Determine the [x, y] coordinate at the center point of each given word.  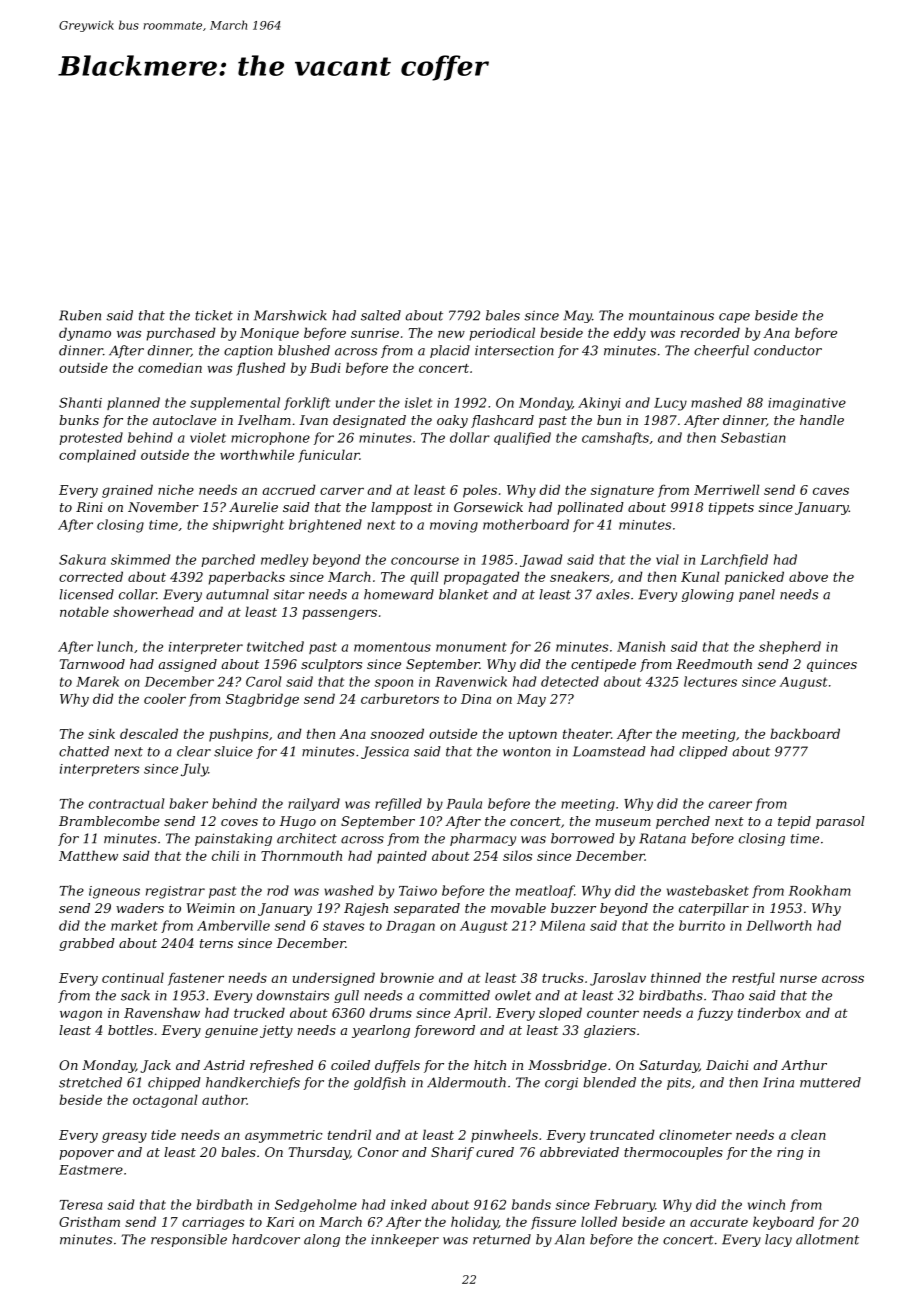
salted [381, 315]
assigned [188, 665]
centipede [603, 665]
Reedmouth [714, 664]
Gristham [89, 1221]
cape [734, 318]
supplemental [235, 403]
